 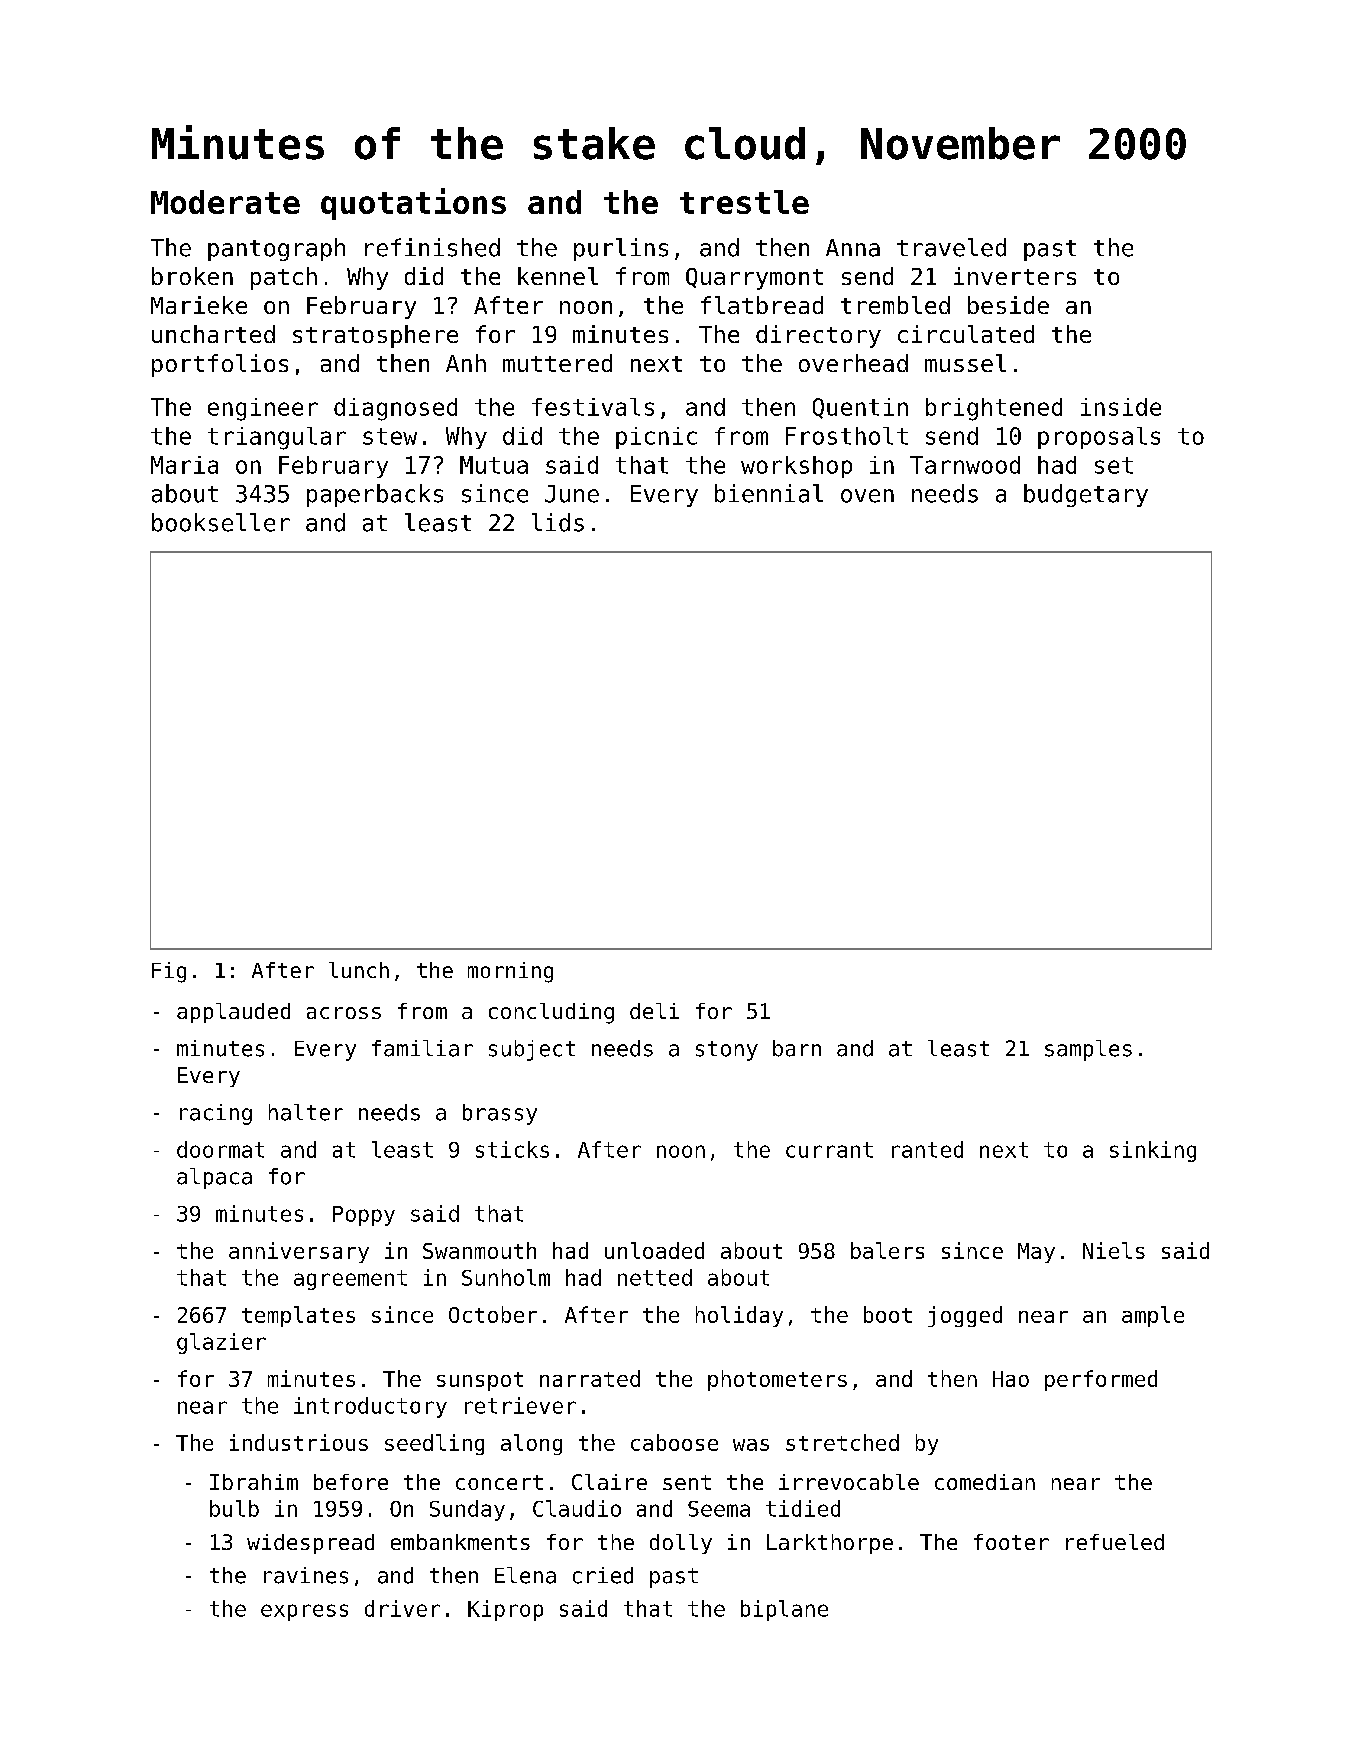 What do you see at coordinates (1153, 1151) in the image?
I see `sinking` at bounding box center [1153, 1151].
